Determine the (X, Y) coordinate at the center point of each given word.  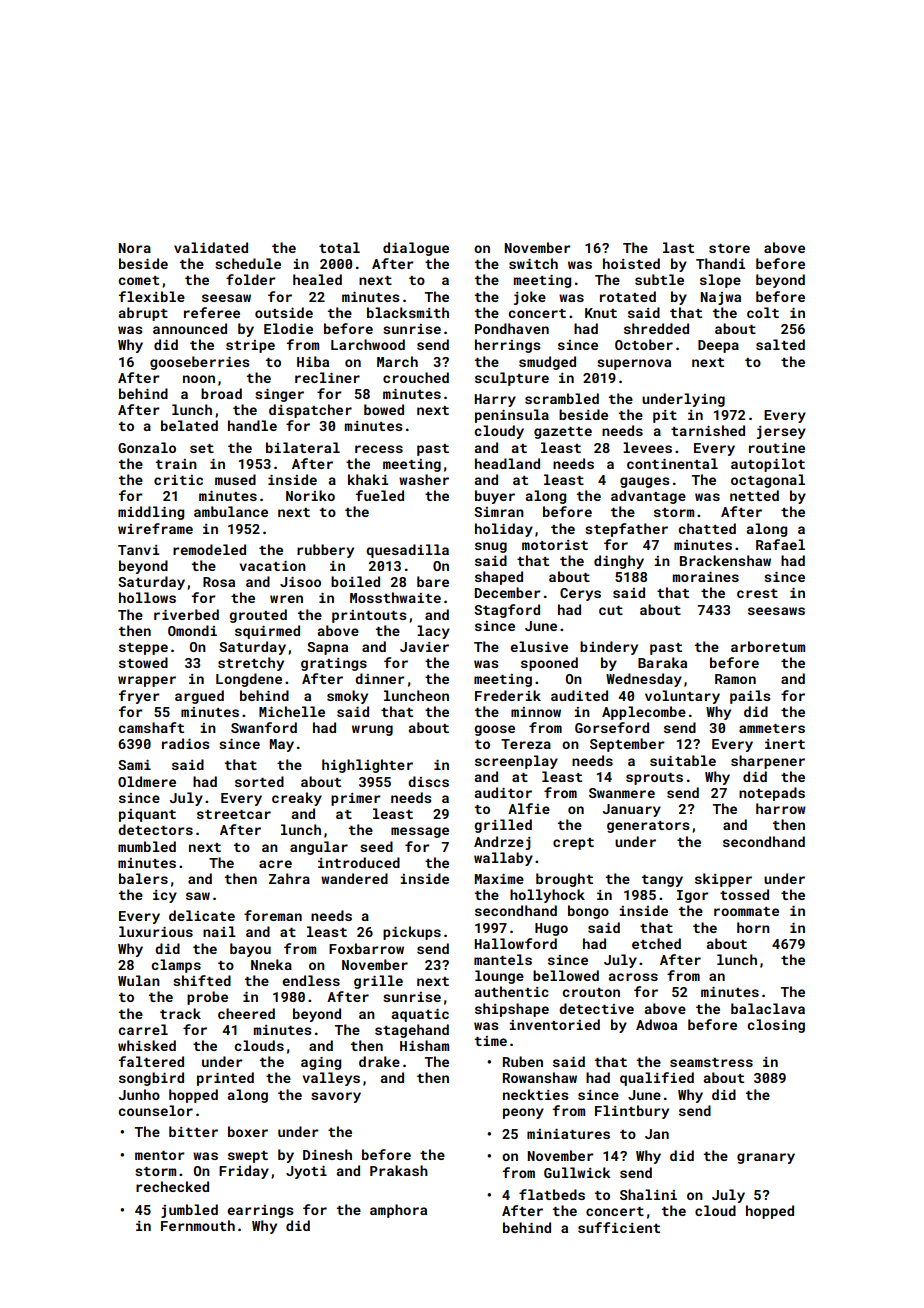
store (729, 248)
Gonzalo (147, 447)
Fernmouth (198, 1225)
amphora (398, 1211)
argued (199, 697)
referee (212, 312)
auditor (503, 792)
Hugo (551, 929)
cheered (246, 1013)
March (397, 361)
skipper (723, 880)
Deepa (718, 346)
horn (753, 927)
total (339, 247)
